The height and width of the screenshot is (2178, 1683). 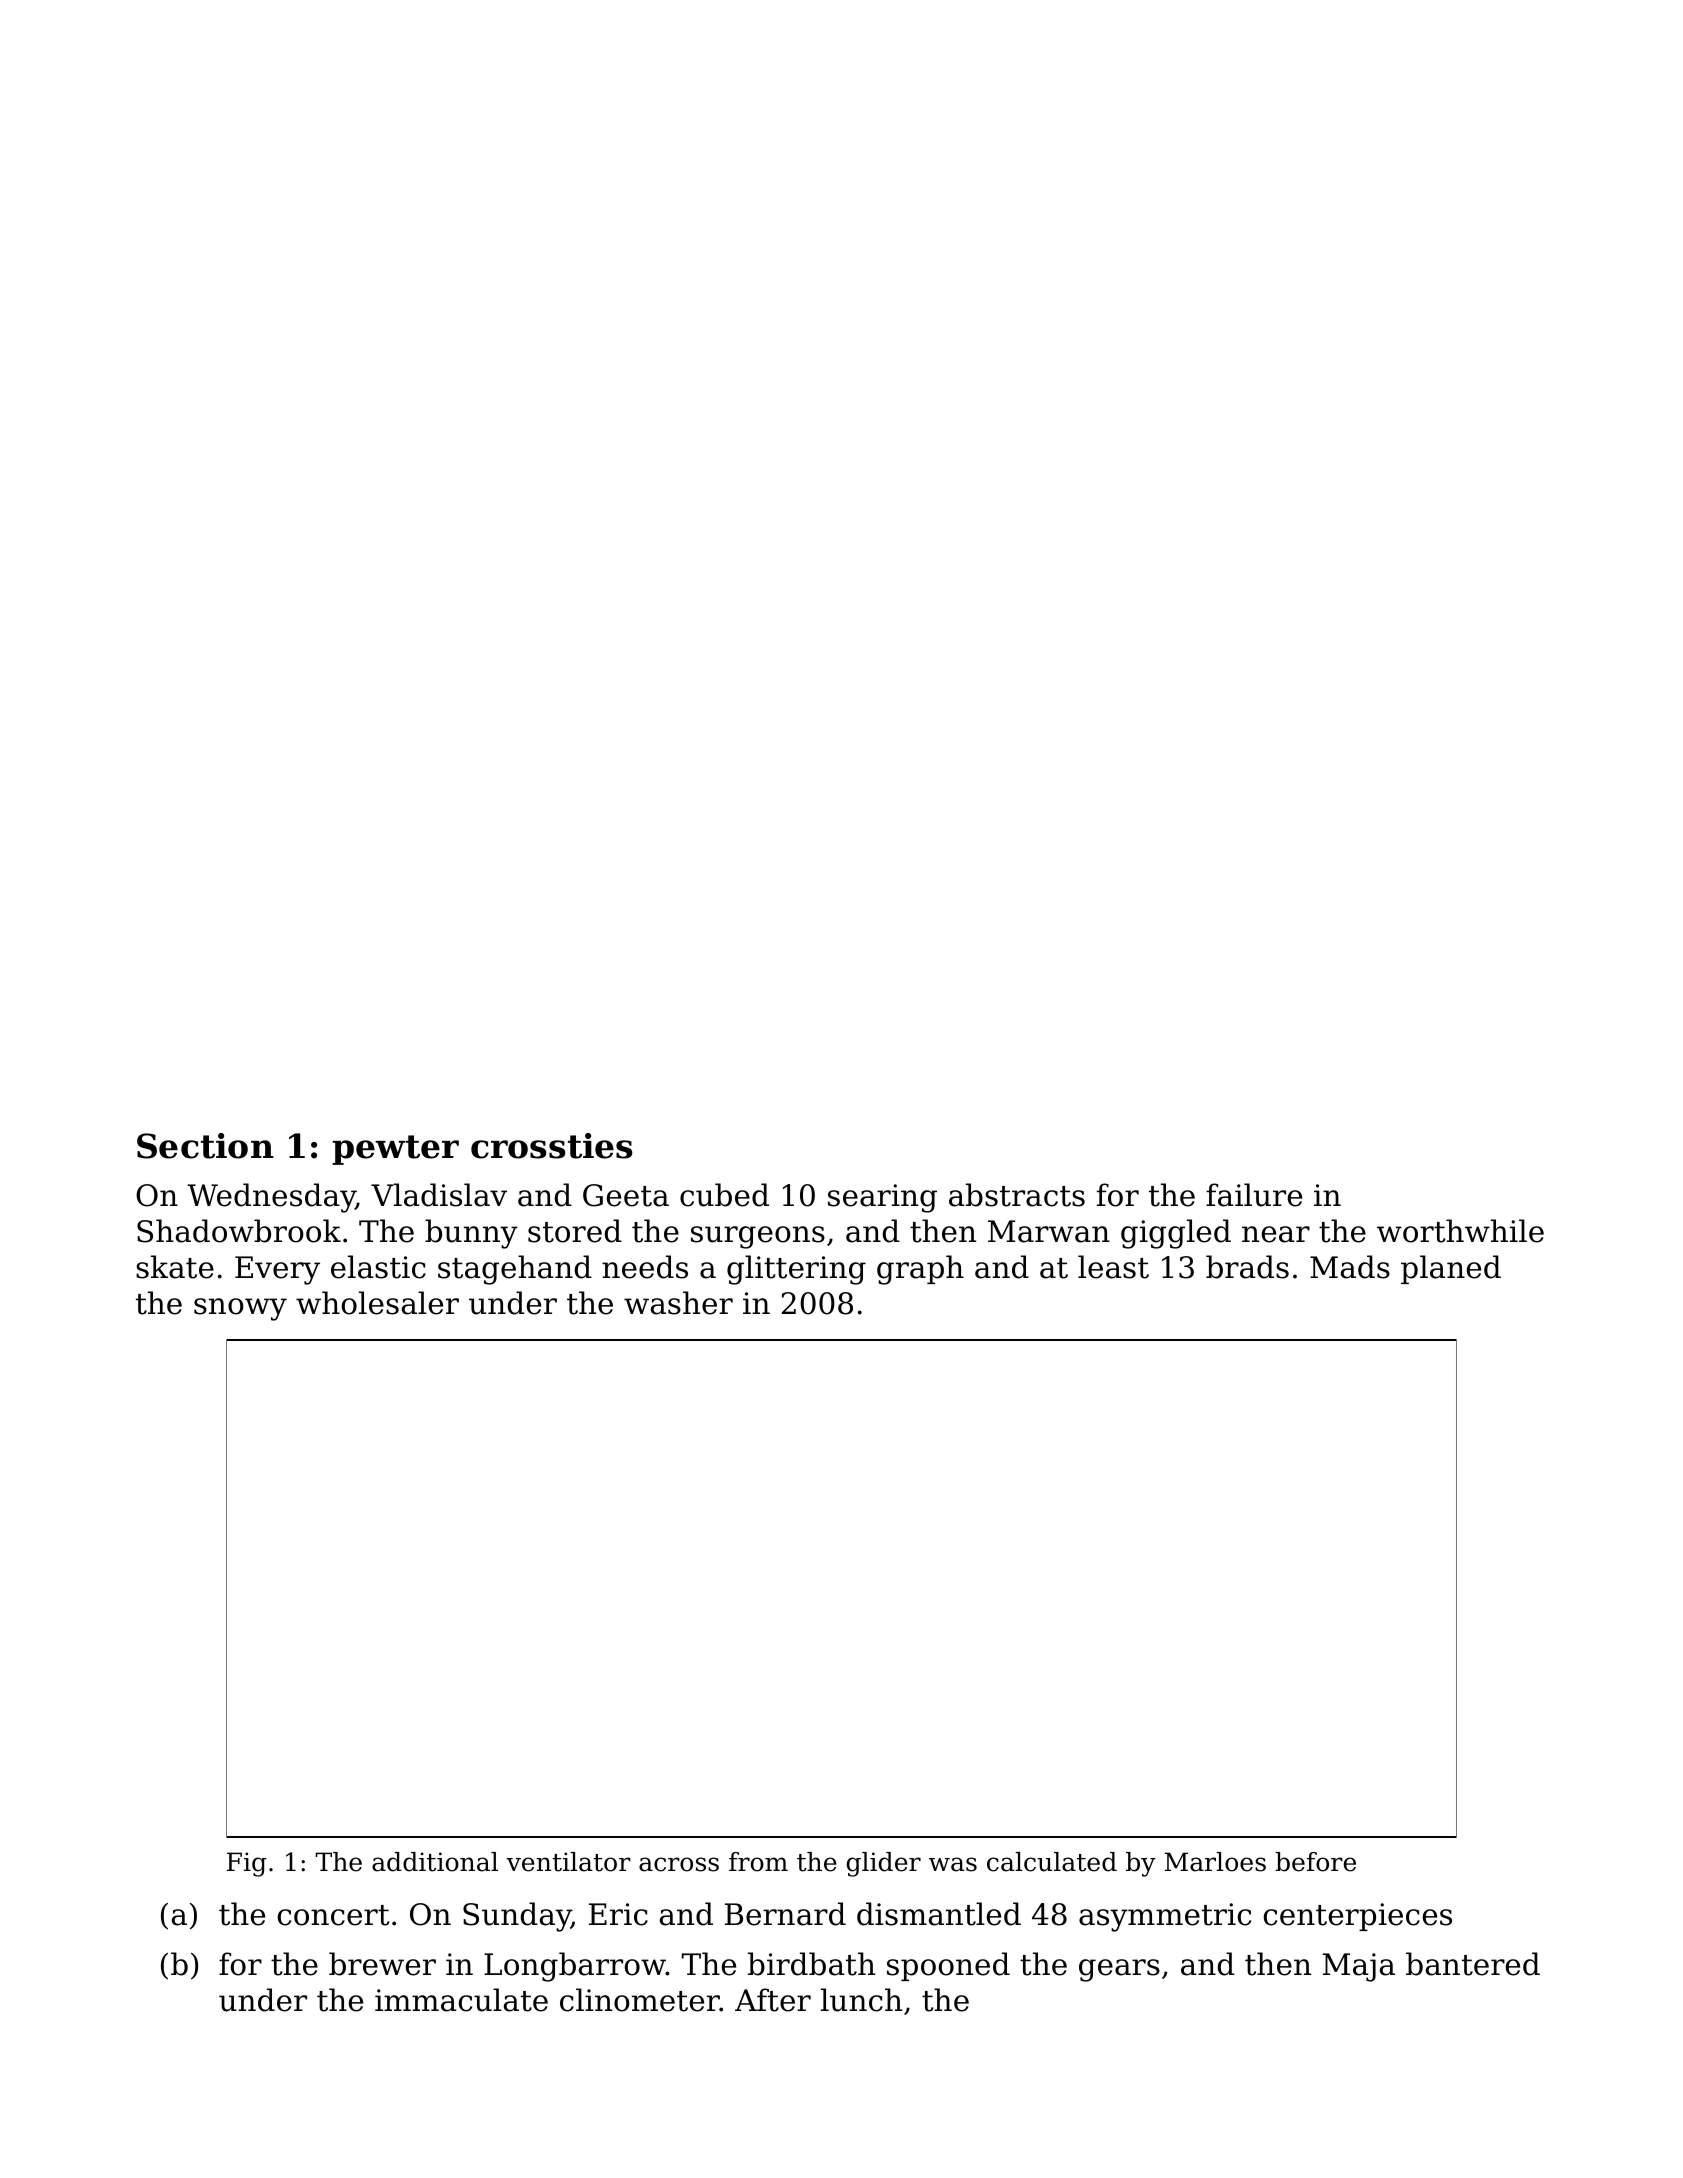 What do you see at coordinates (1254, 1195) in the screenshot?
I see `failure` at bounding box center [1254, 1195].
